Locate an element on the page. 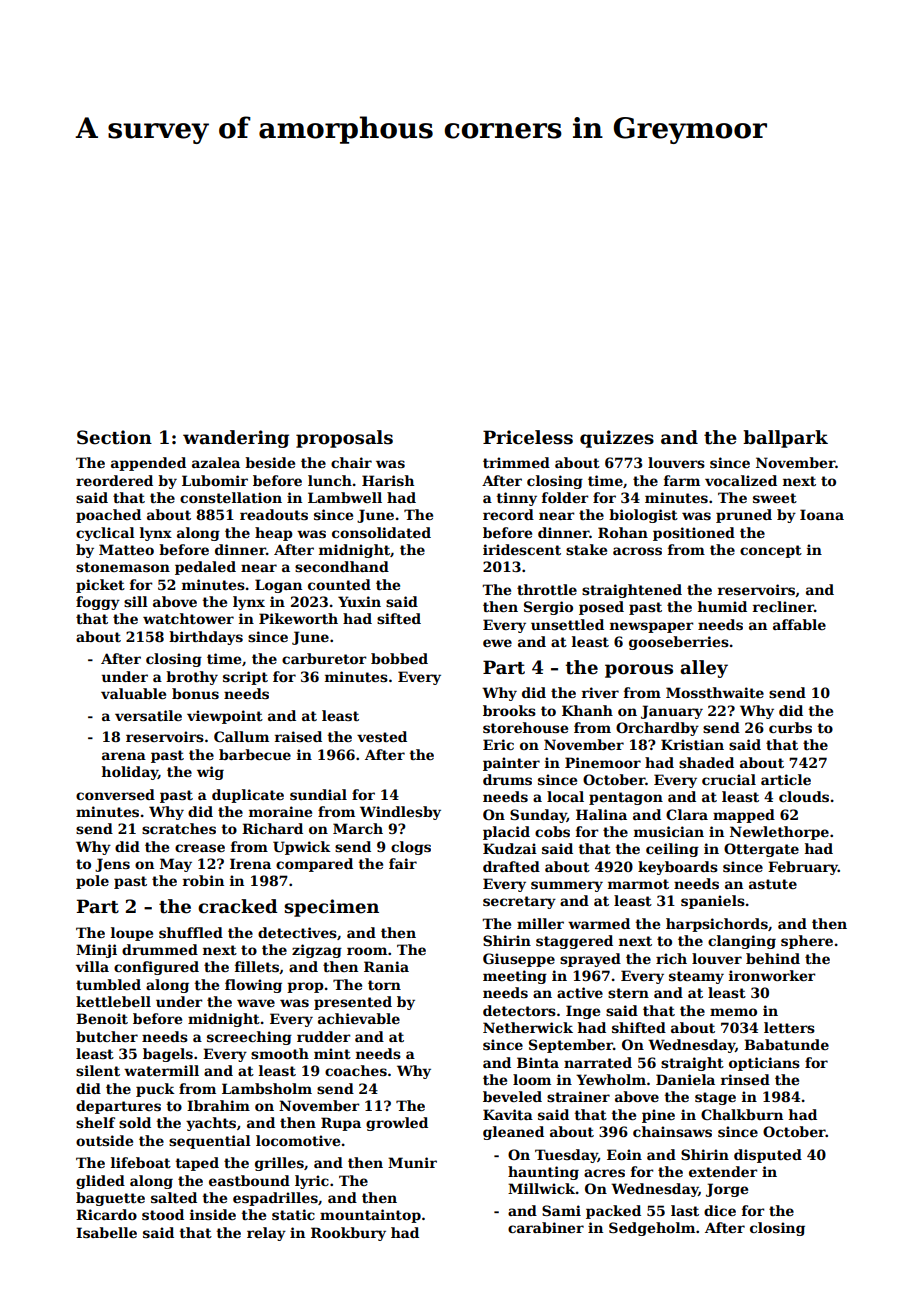 This document has height=1308, width=924. script is located at coordinates (245, 678).
